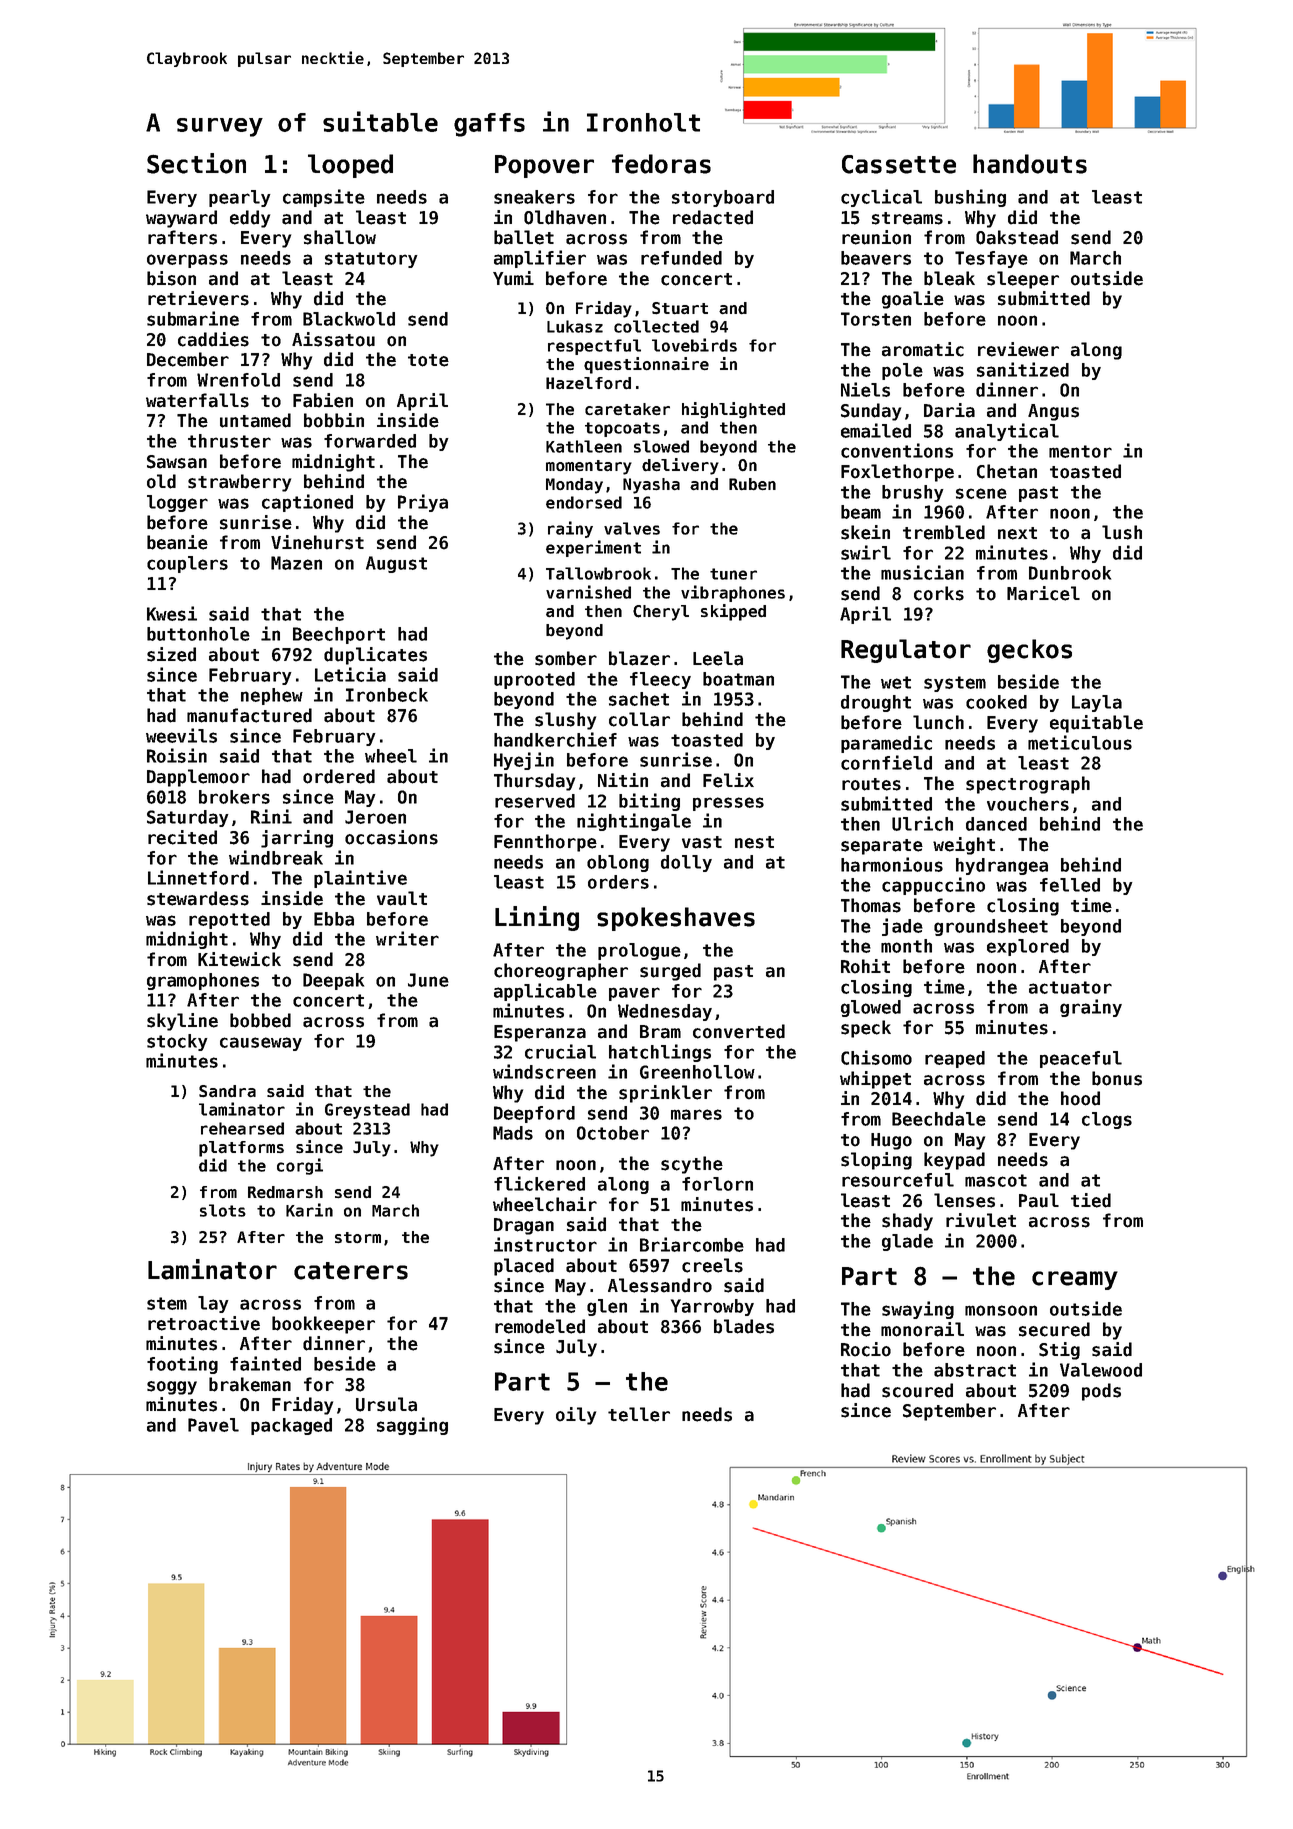 The width and height of the screenshot is (1293, 1829). I want to click on spectrograph, so click(1028, 785).
